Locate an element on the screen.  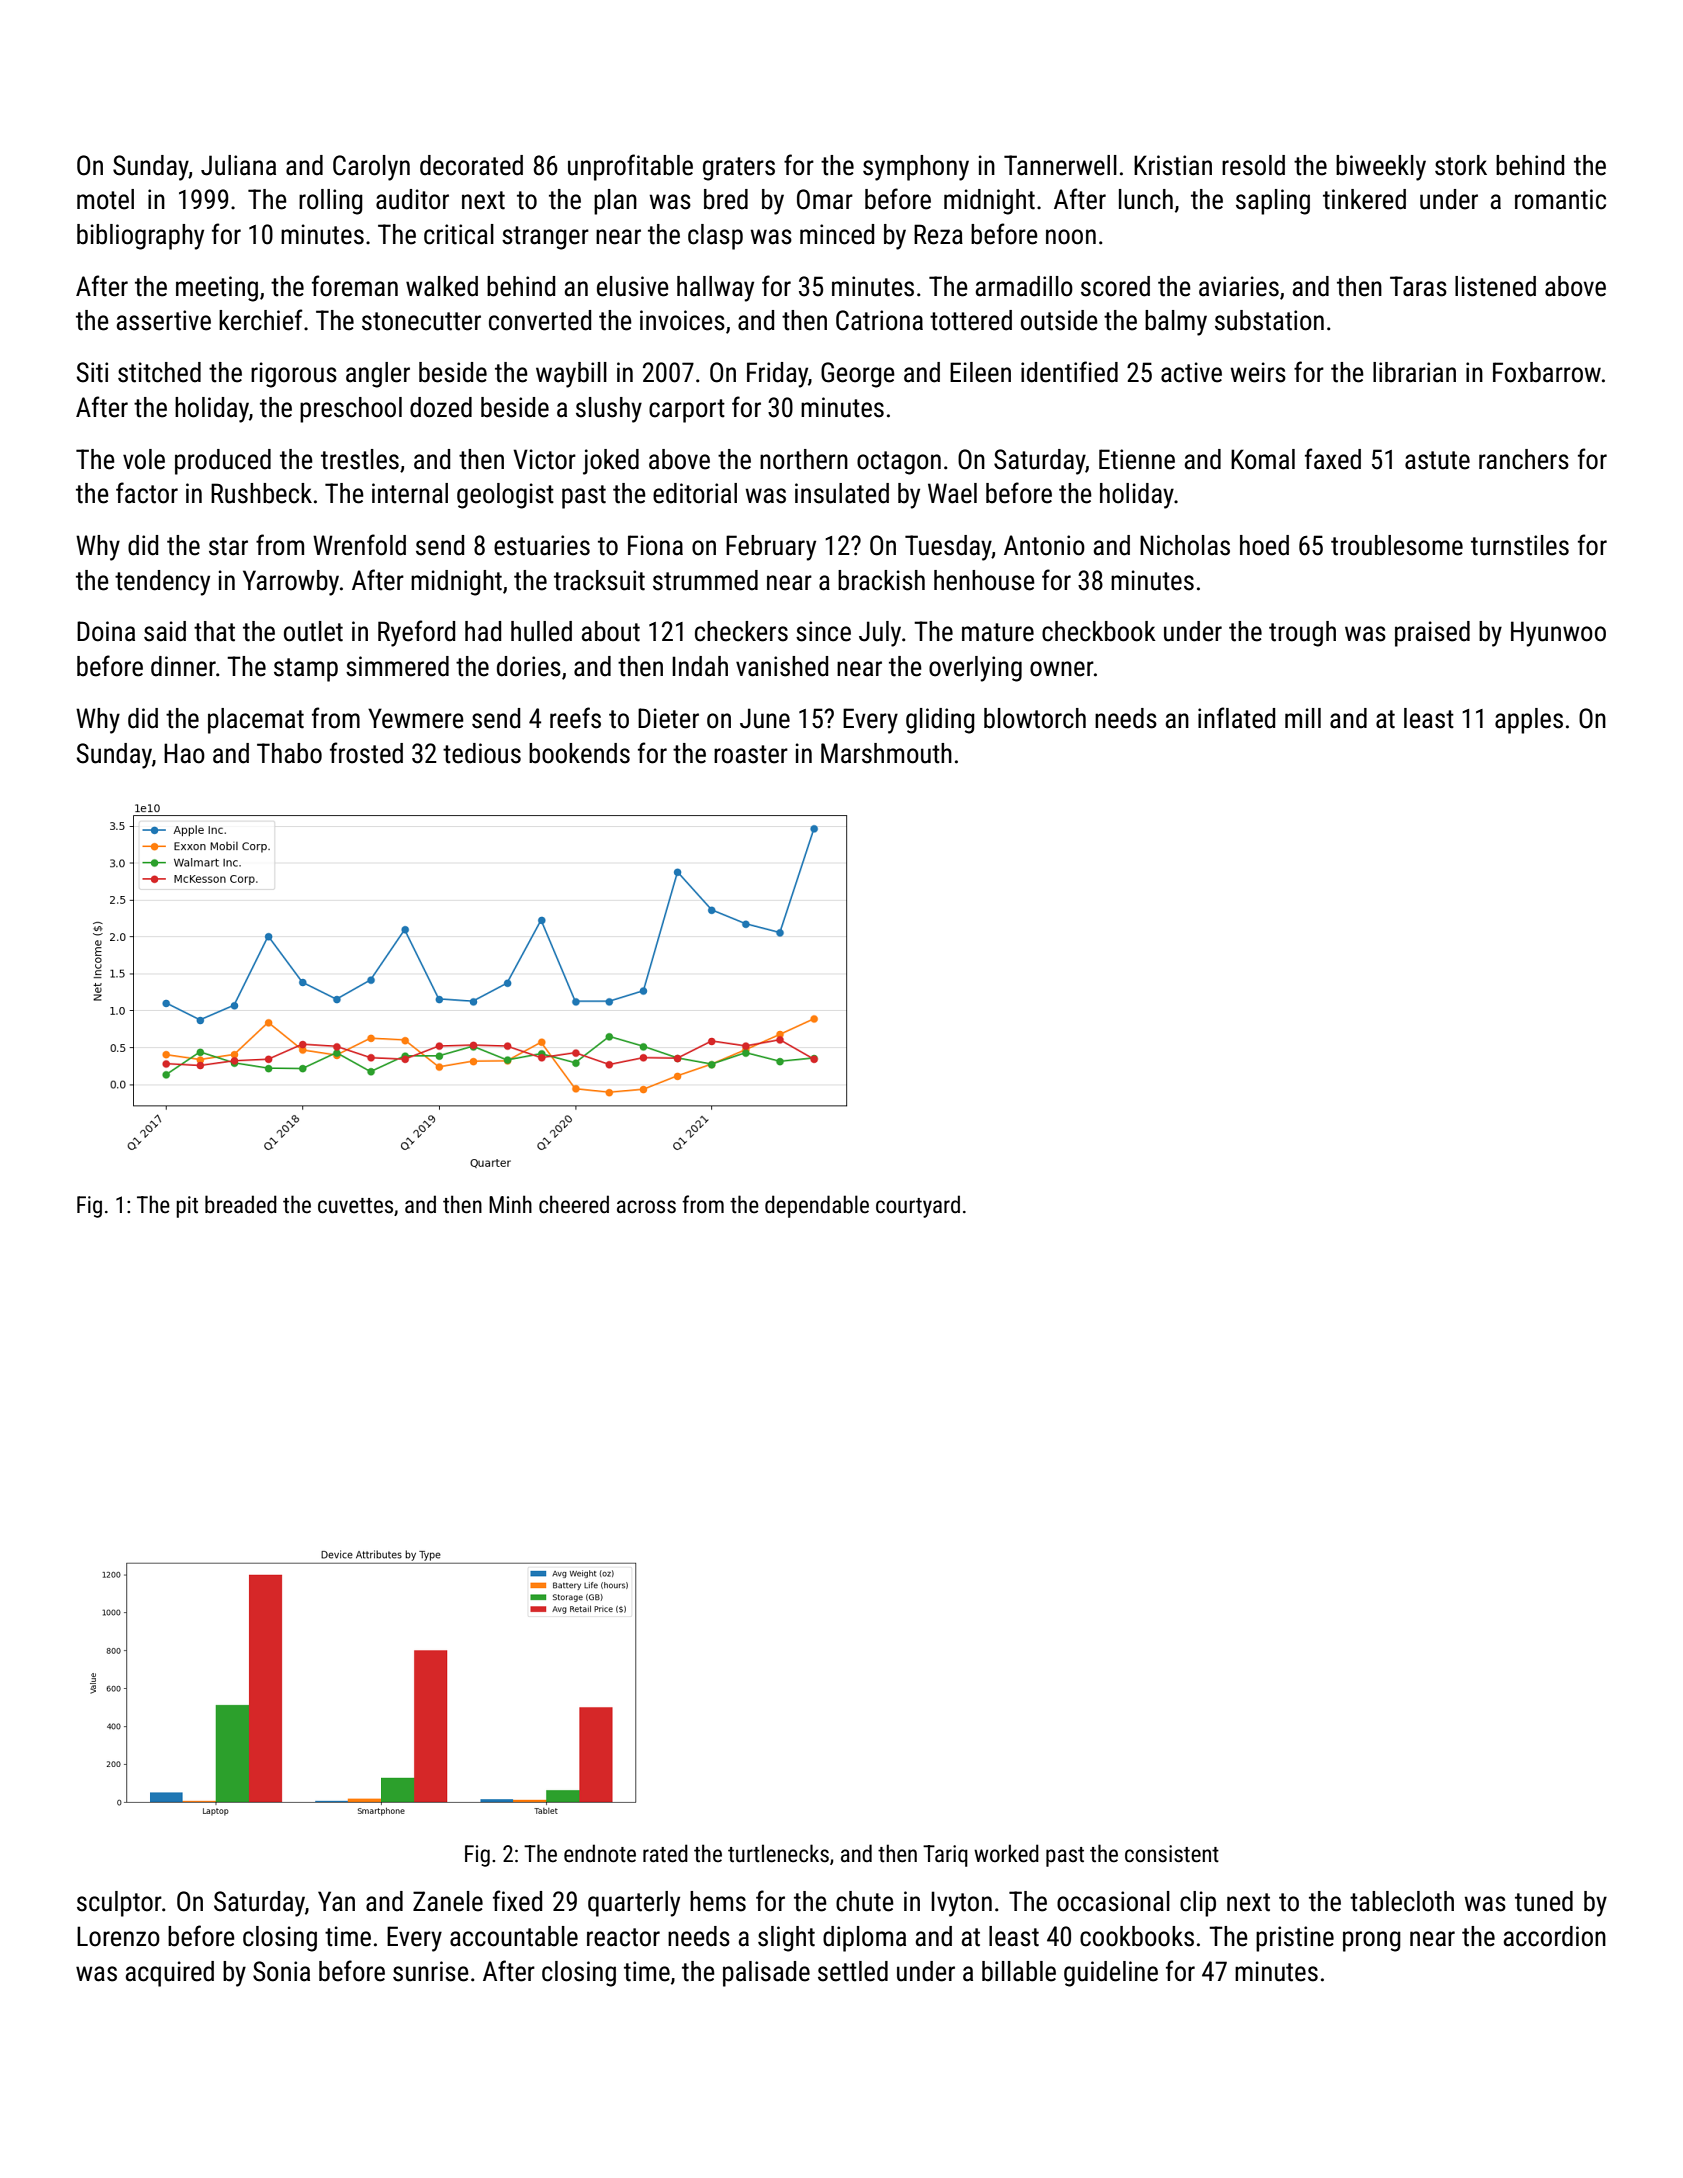
cheered is located at coordinates (574, 1204).
